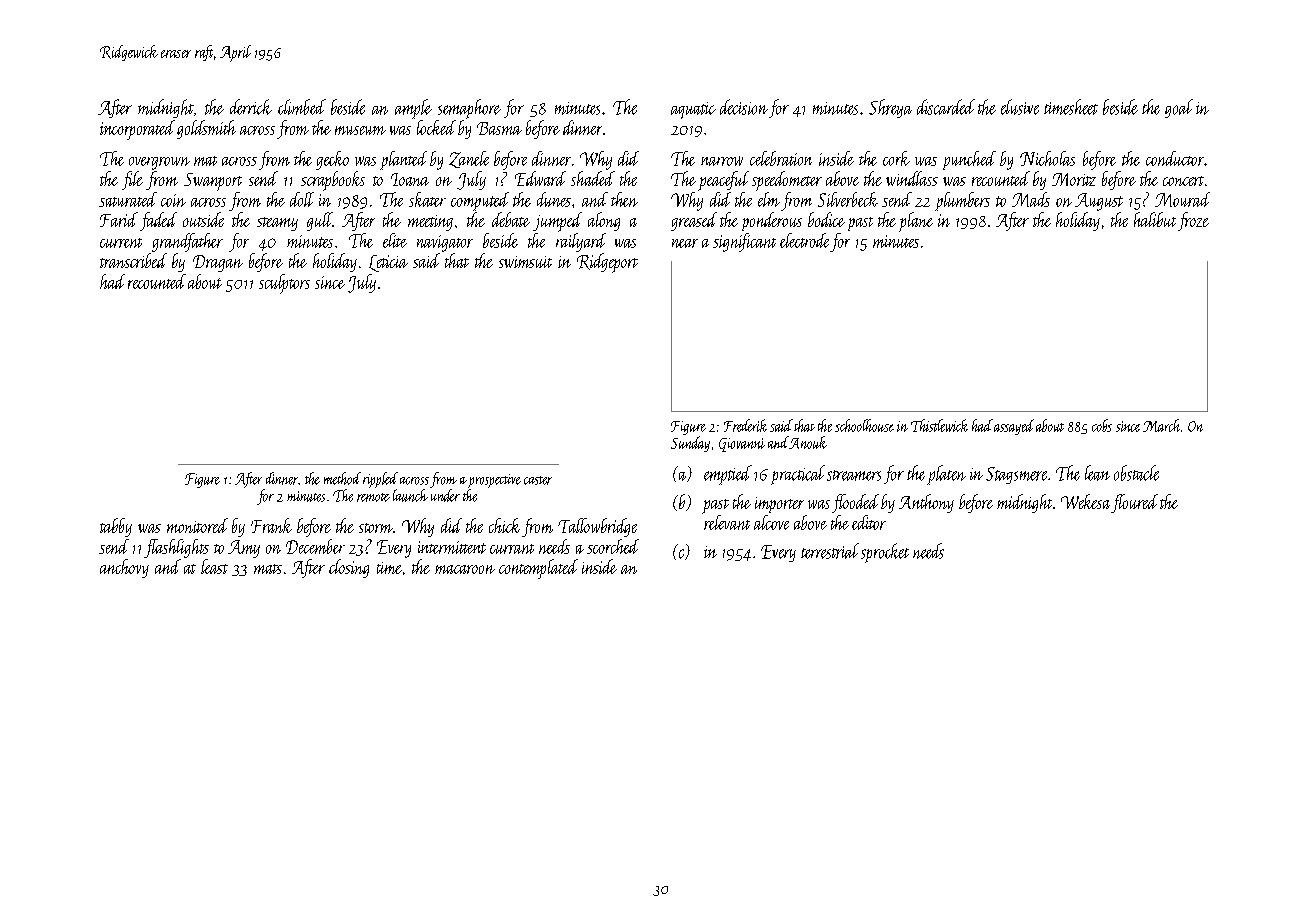  Describe the element at coordinates (214, 566) in the screenshot. I see `least` at that location.
